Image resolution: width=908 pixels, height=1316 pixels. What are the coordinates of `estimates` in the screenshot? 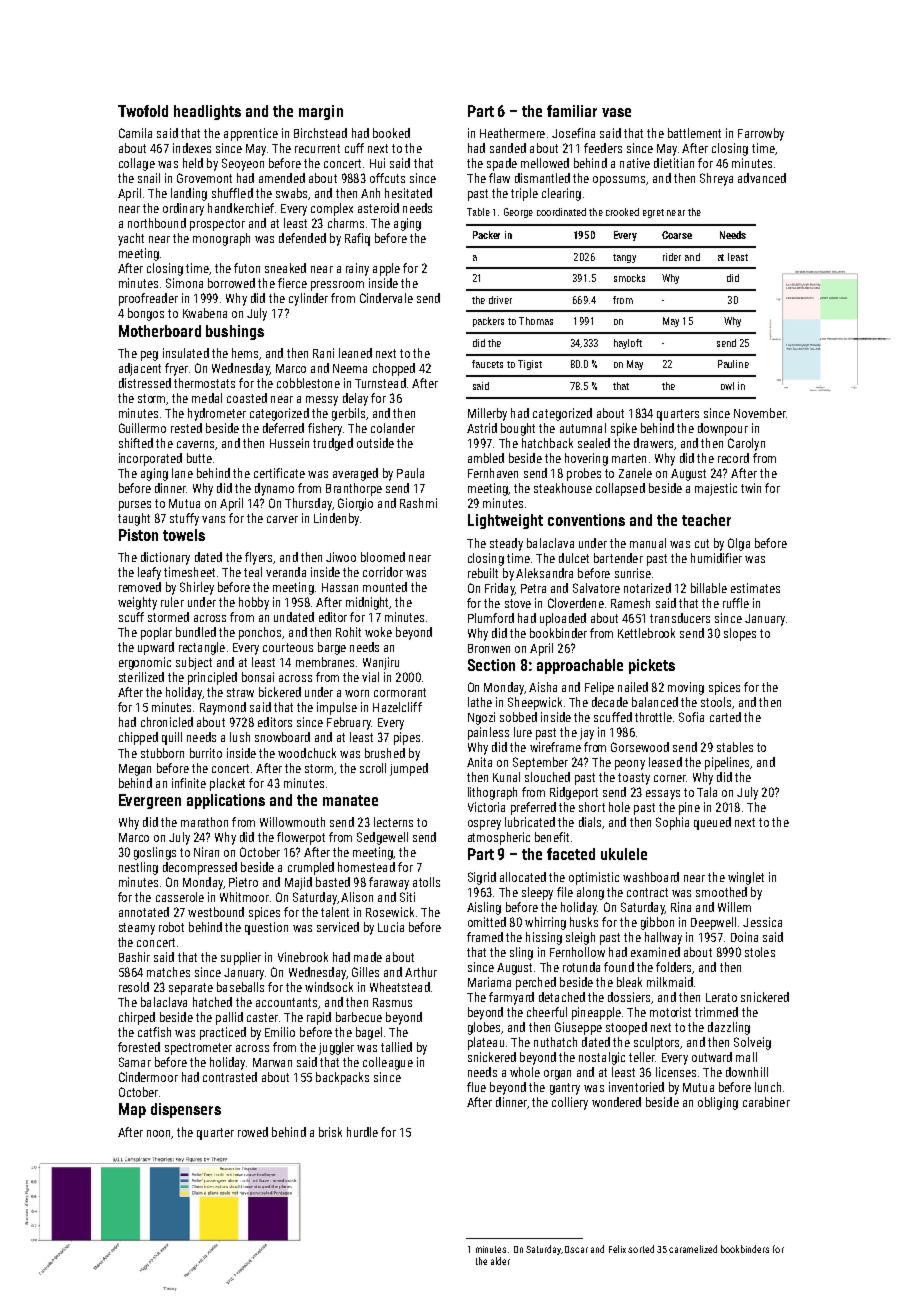 It's located at (755, 588).
